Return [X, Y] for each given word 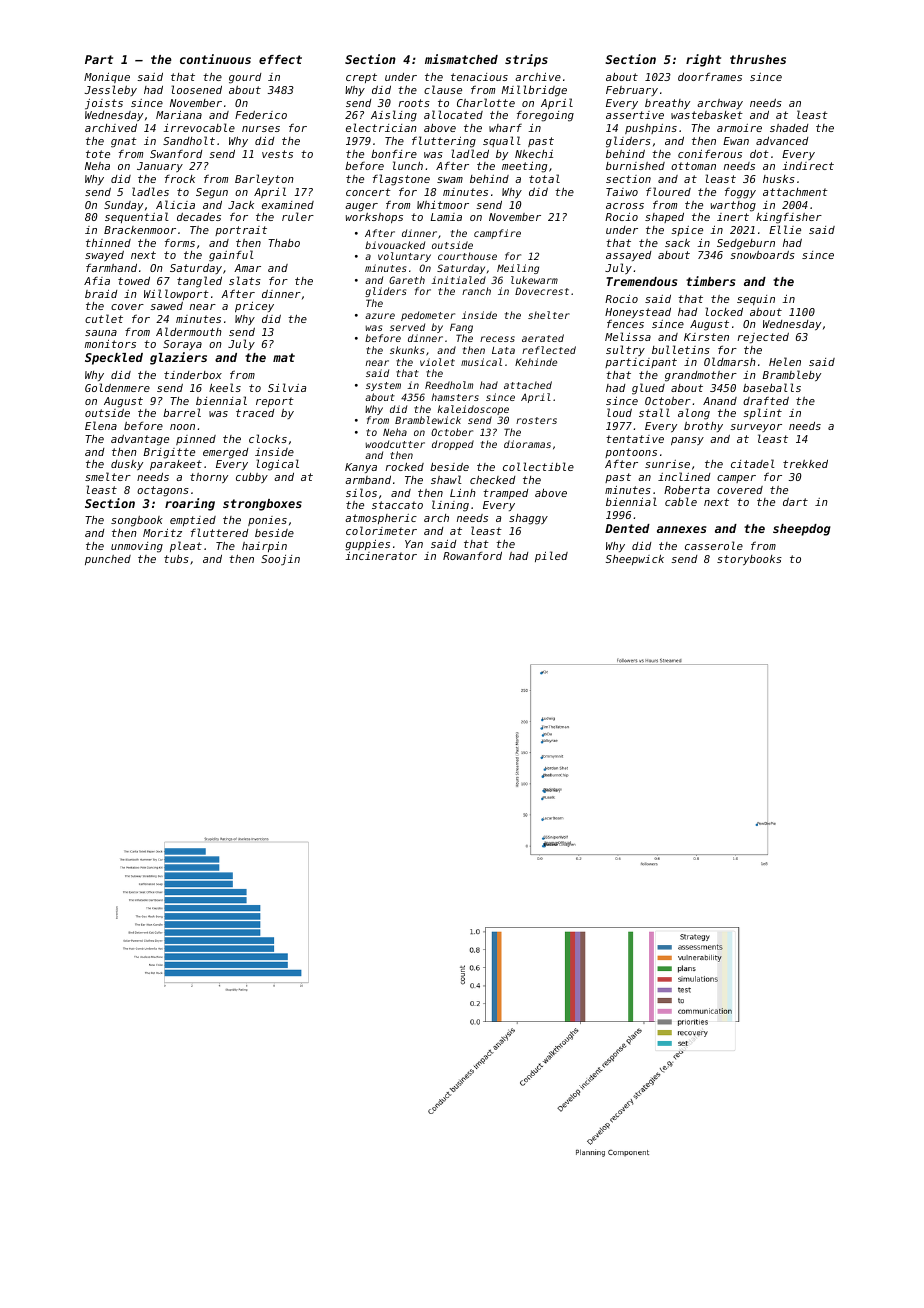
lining [450, 506]
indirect [808, 166]
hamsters [455, 397]
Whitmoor [443, 205]
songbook [137, 521]
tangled [199, 282]
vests [277, 154]
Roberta [687, 490]
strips [526, 60]
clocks [268, 438]
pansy [687, 441]
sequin [756, 300]
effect [280, 59]
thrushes [758, 59]
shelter [549, 315]
